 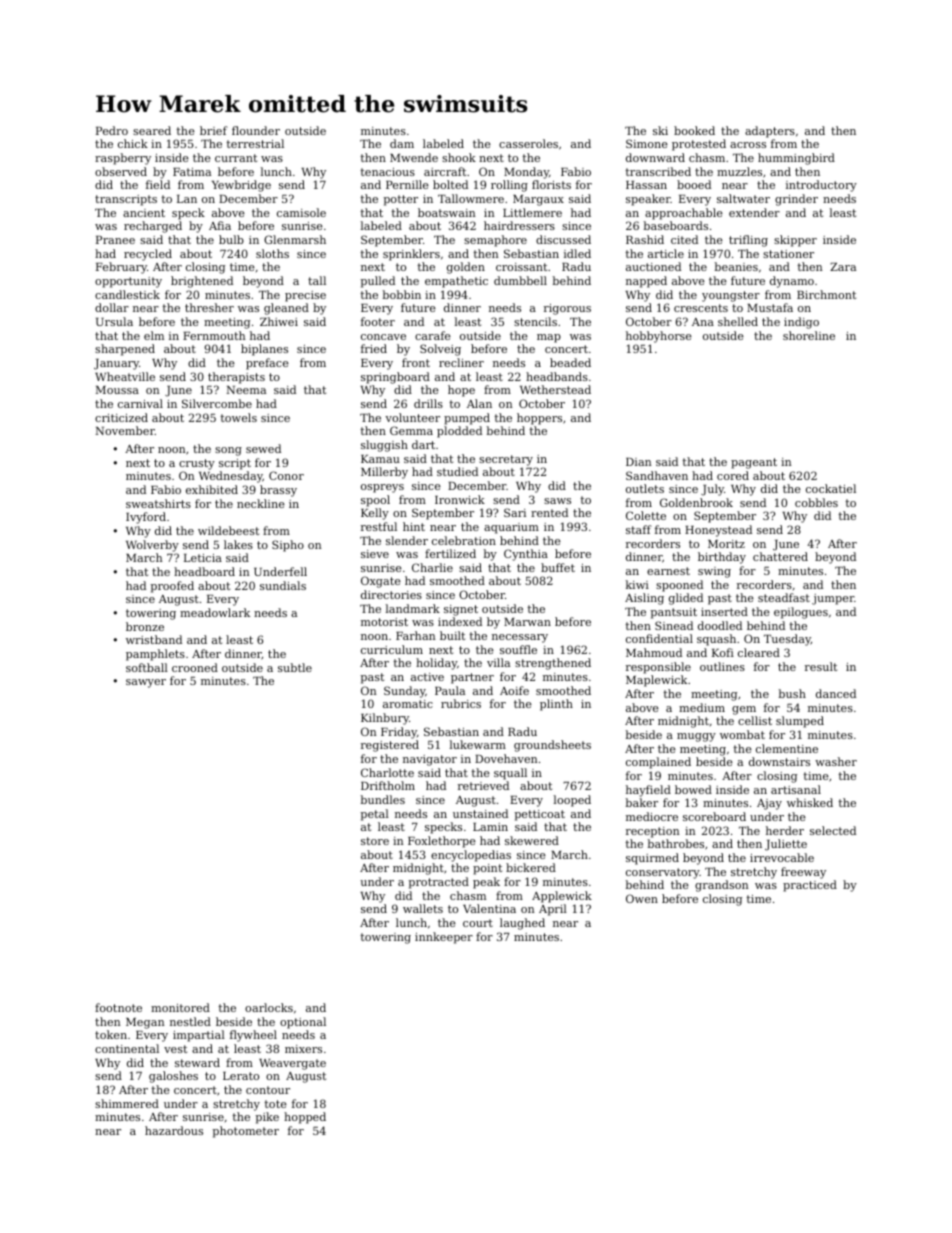 I want to click on Yewbridge, so click(x=241, y=186).
